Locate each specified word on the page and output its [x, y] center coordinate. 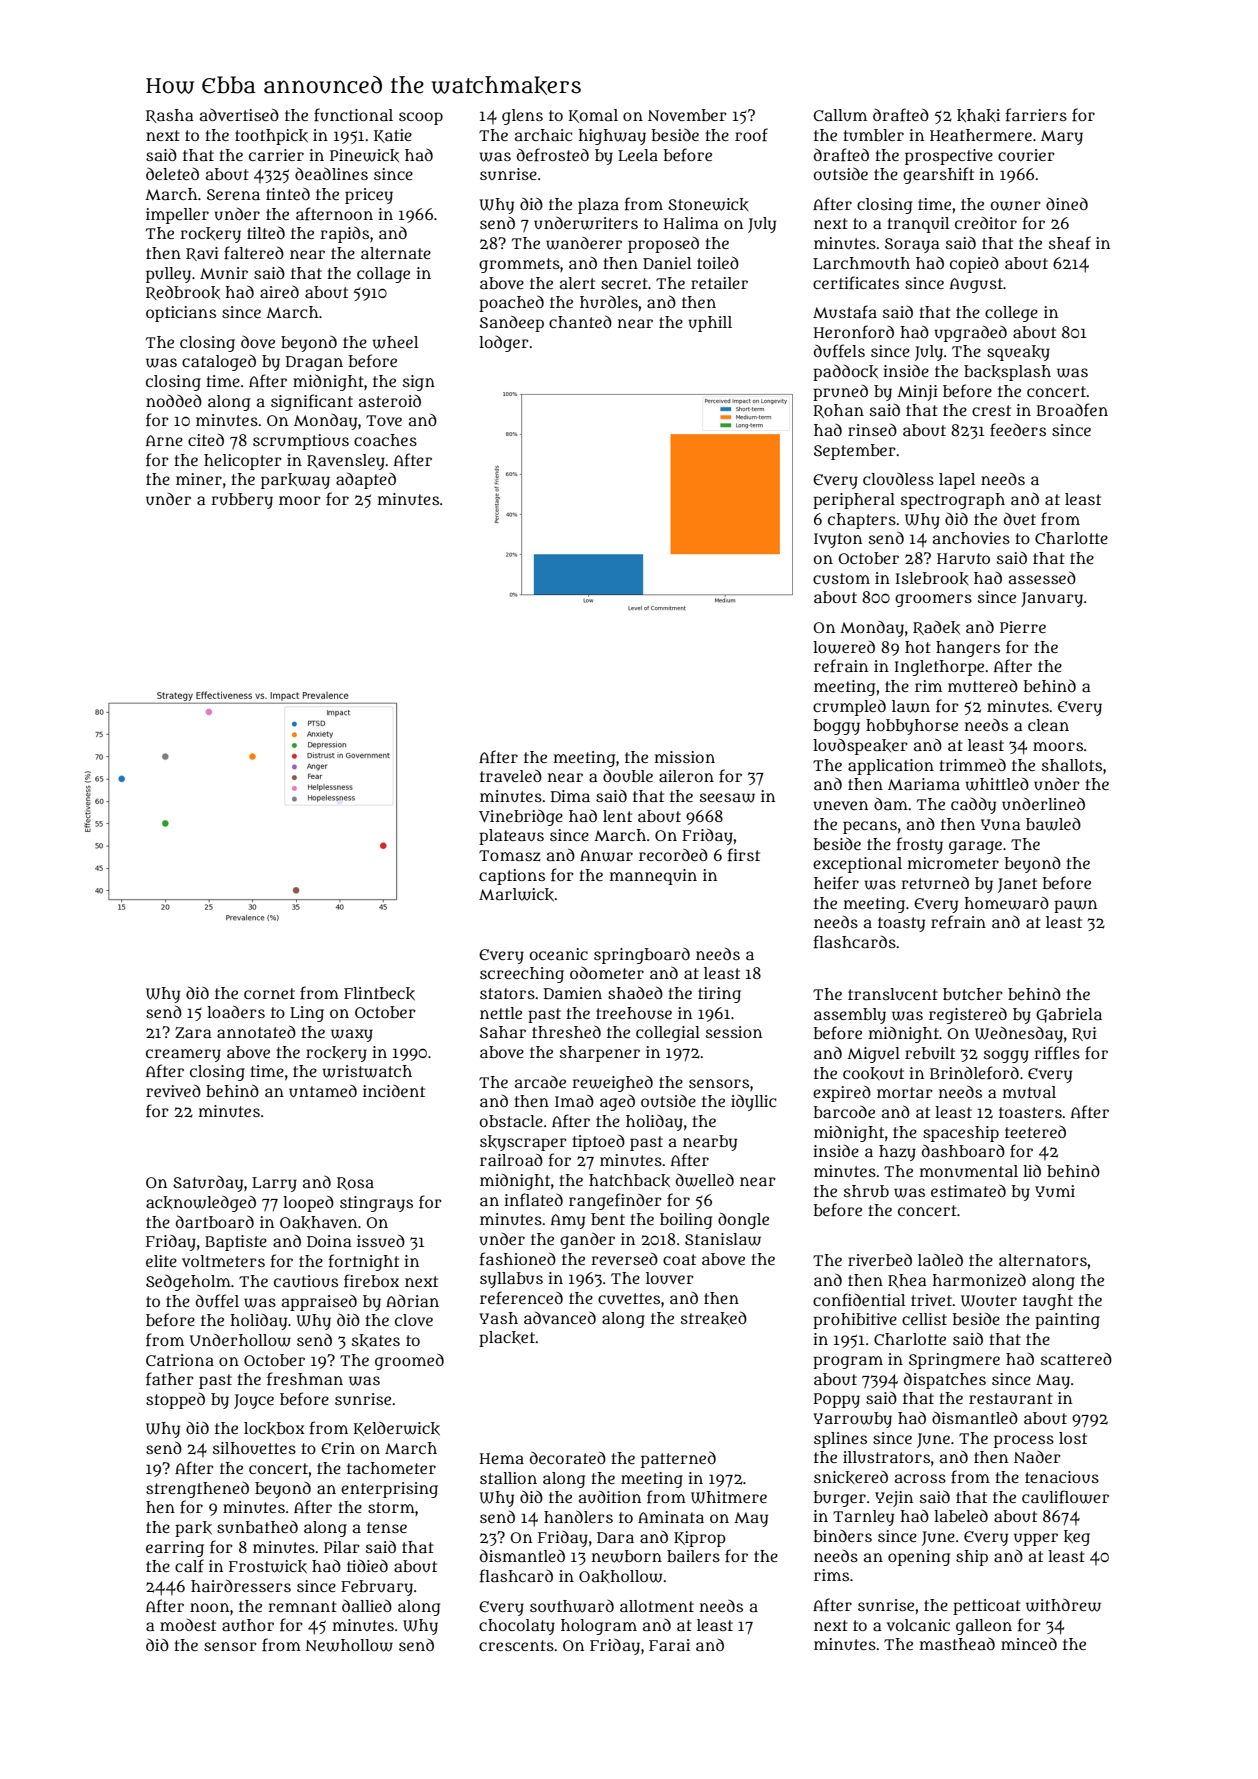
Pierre [1023, 627]
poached [511, 304]
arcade [540, 1082]
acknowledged [201, 1204]
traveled [511, 775]
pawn [1075, 906]
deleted [172, 174]
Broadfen [1072, 410]
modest [188, 1625]
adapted [366, 480]
